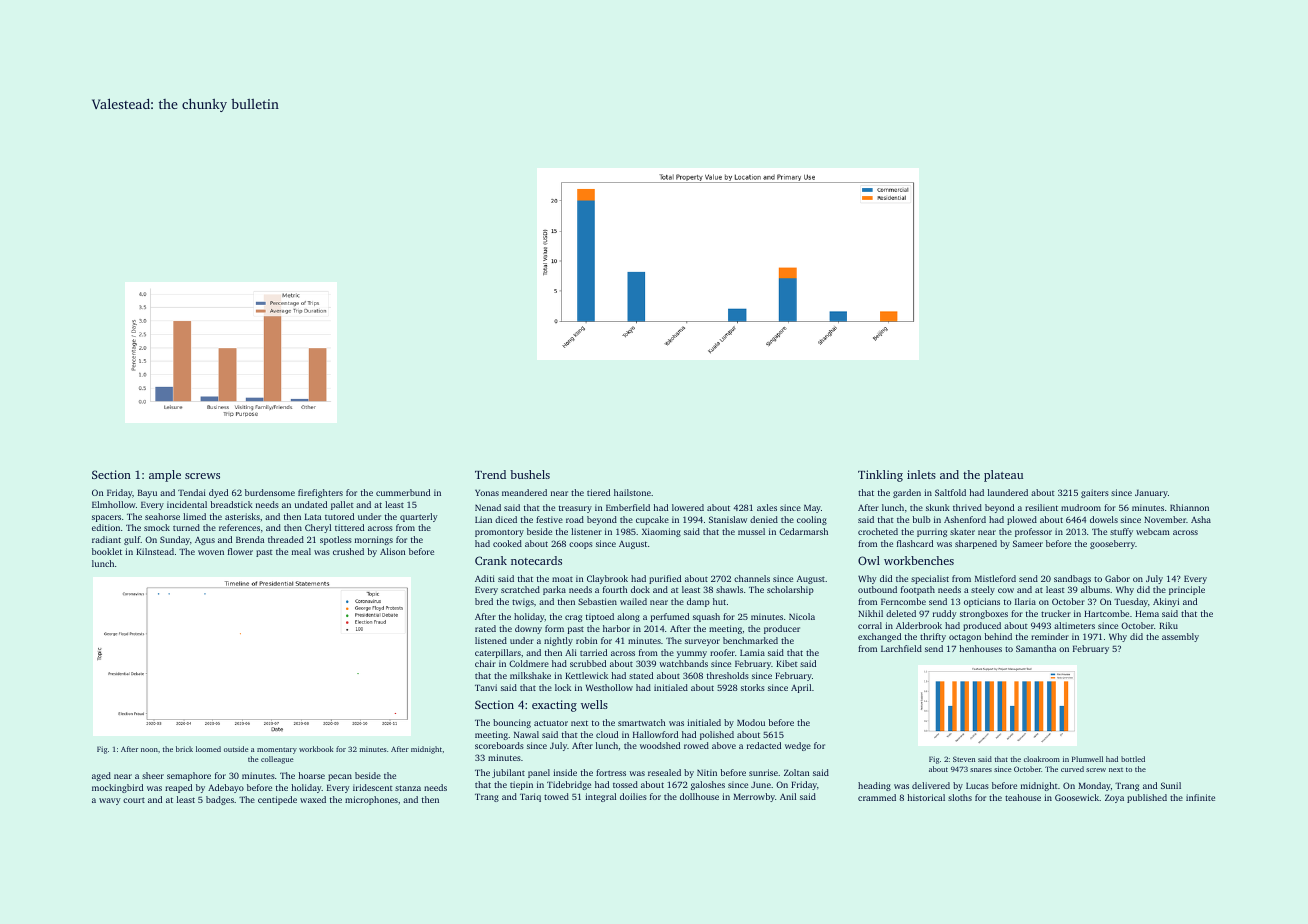 The image size is (1308, 924). What do you see at coordinates (767, 507) in the page?
I see `axles` at bounding box center [767, 507].
